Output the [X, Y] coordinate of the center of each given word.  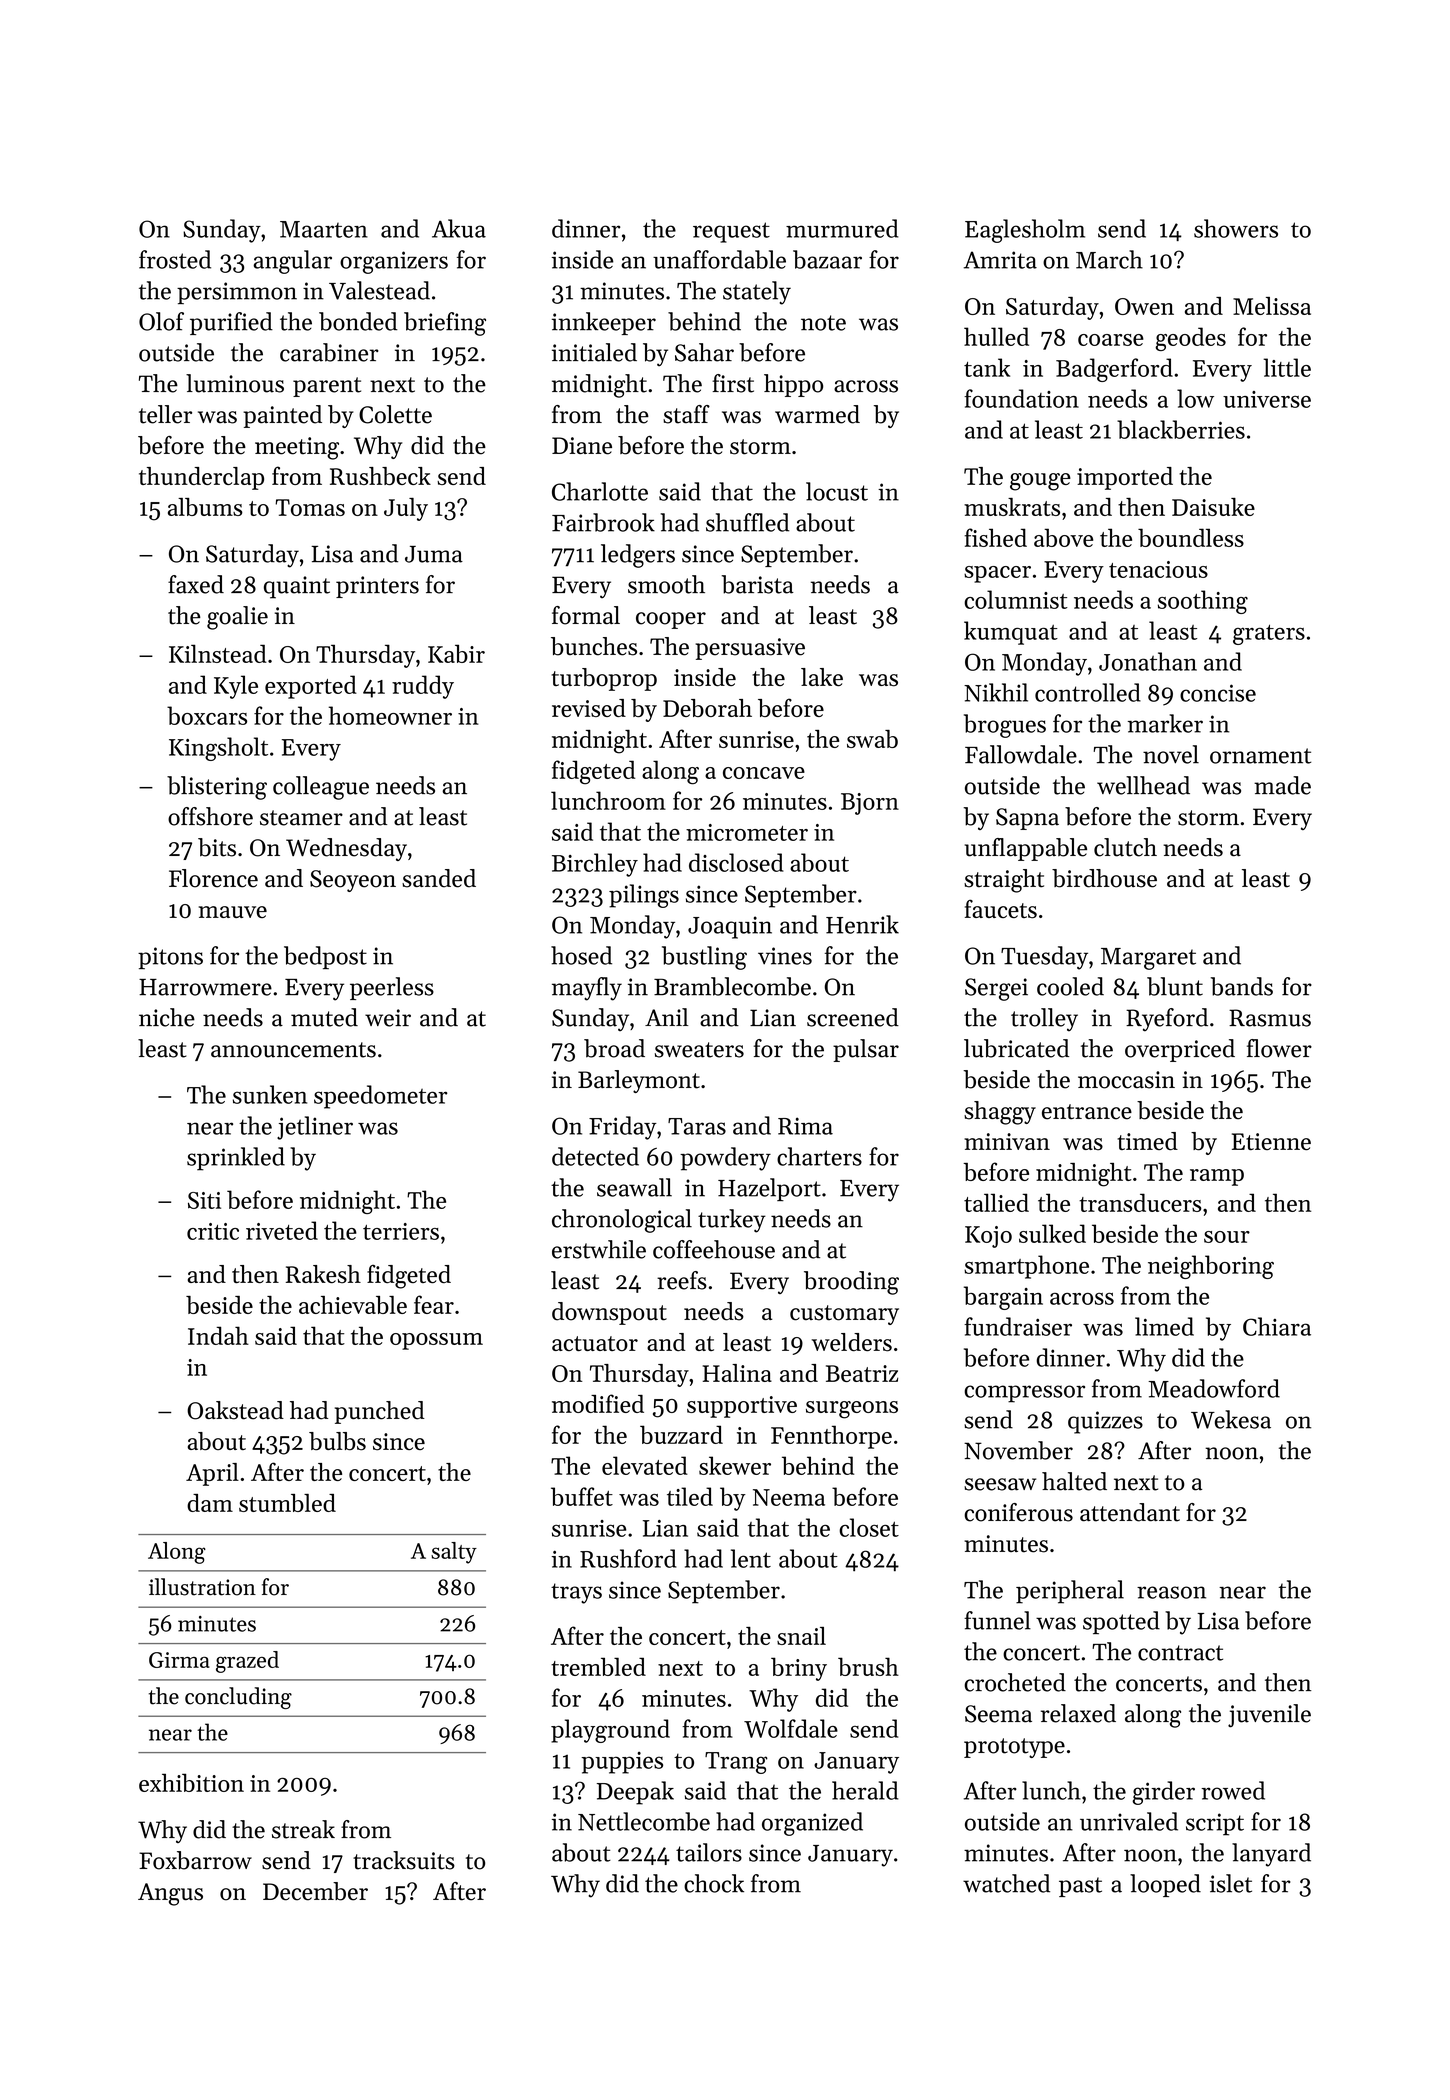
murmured [842, 228]
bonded [358, 321]
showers [1236, 228]
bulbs [337, 1441]
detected [595, 1156]
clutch [1125, 847]
